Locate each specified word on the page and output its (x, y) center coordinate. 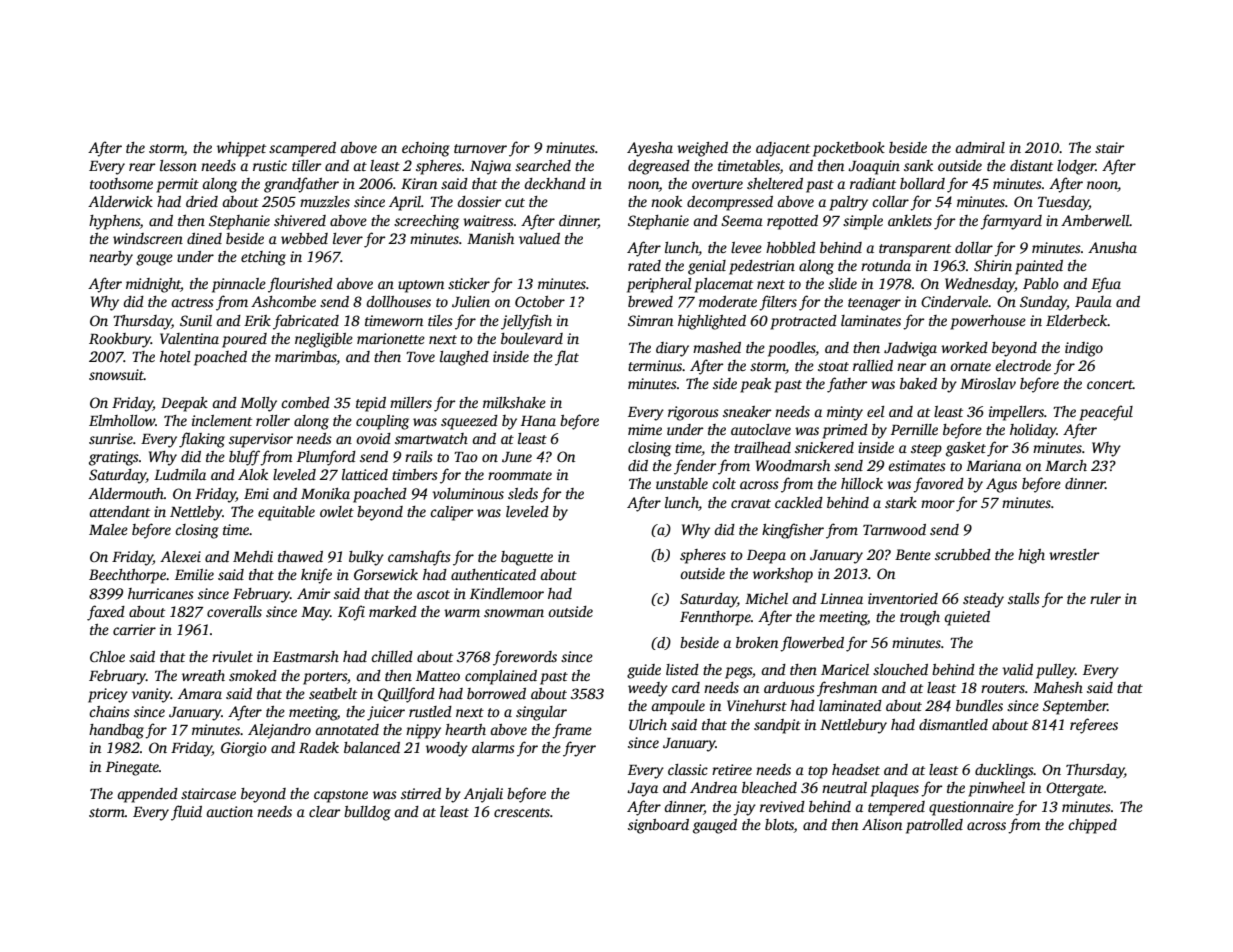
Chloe (107, 656)
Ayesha (650, 149)
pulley (1055, 671)
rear (142, 167)
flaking (202, 440)
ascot (433, 594)
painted (1039, 267)
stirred (421, 793)
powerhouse (988, 322)
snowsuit (116, 374)
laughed (464, 358)
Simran (650, 320)
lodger (1076, 167)
